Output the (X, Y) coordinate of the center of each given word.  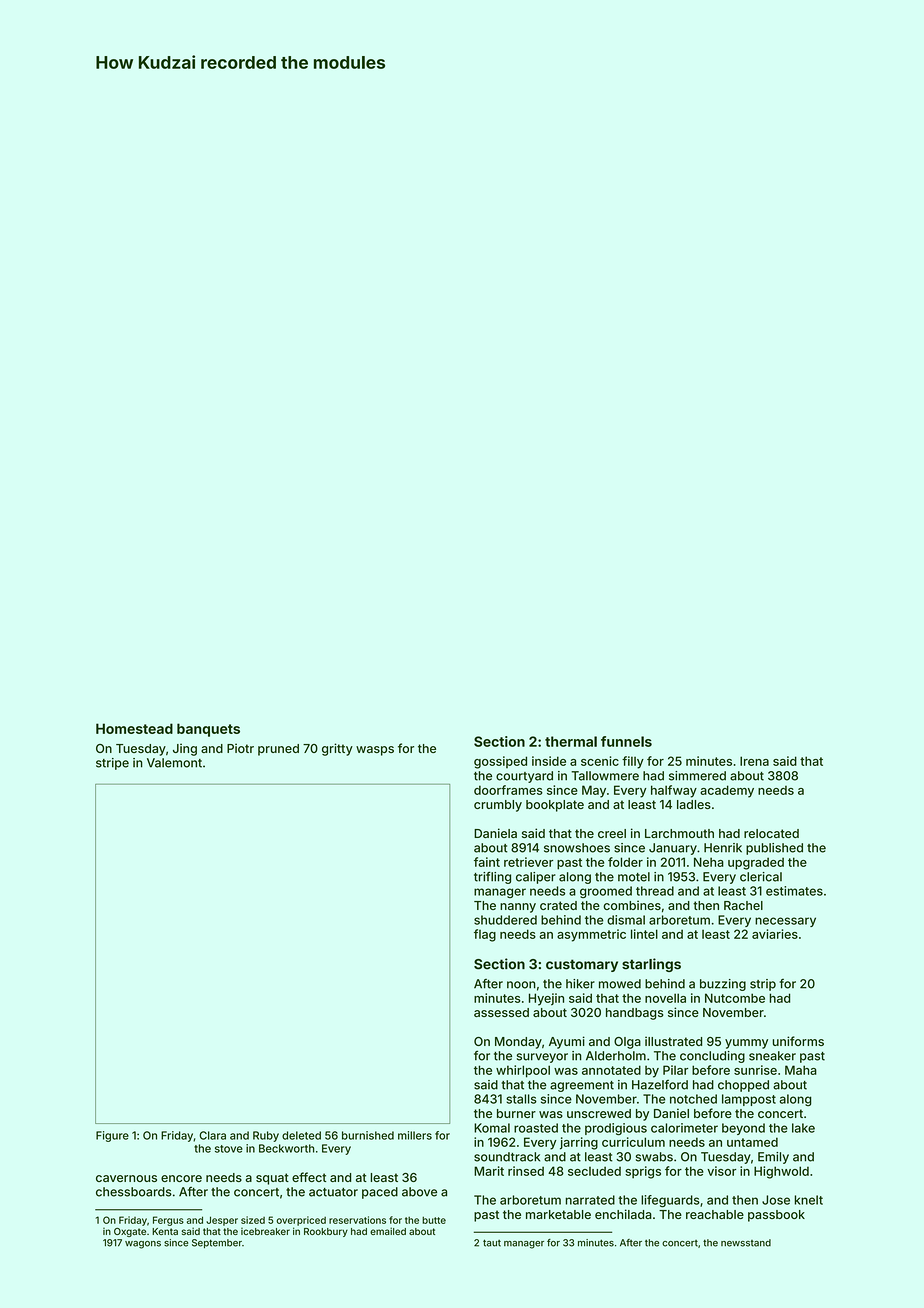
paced (380, 1193)
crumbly (498, 806)
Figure (112, 1136)
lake (803, 1128)
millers (415, 1135)
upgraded (756, 863)
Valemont (174, 763)
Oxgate (130, 1232)
